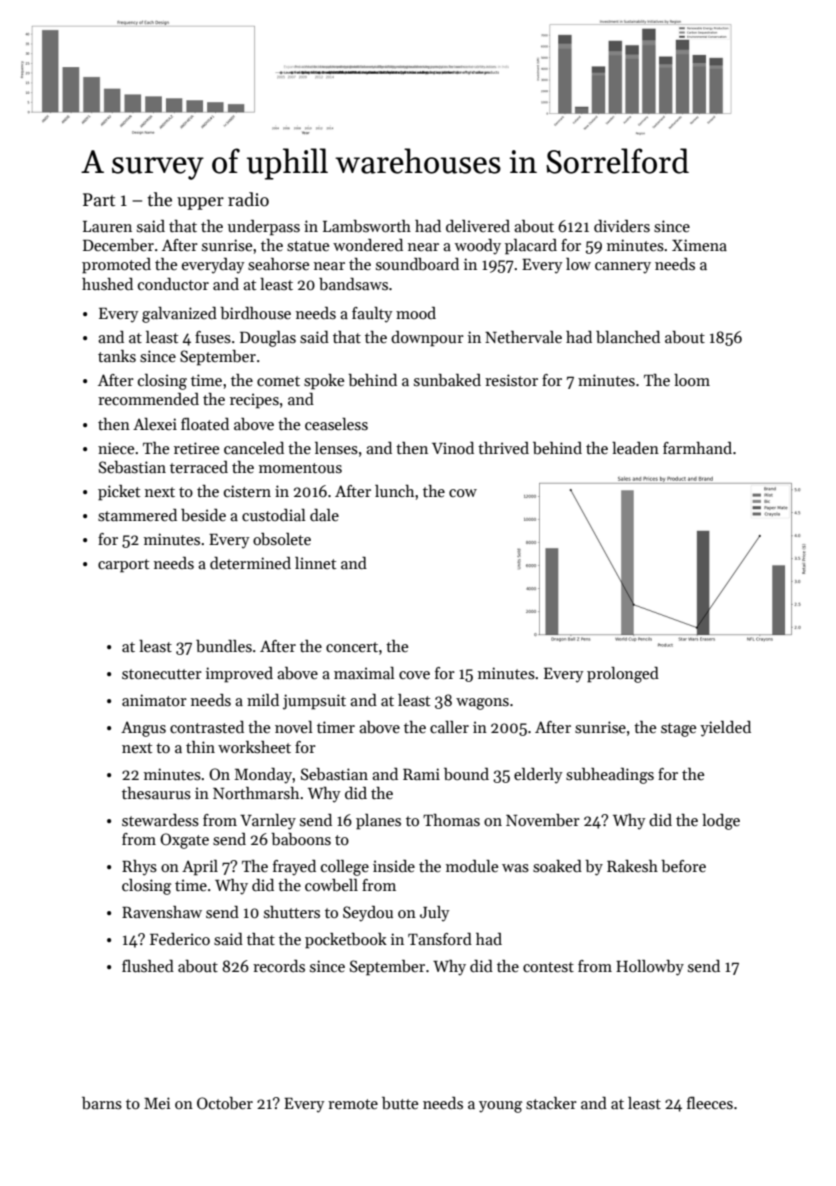 The width and height of the screenshot is (836, 1186). What do you see at coordinates (414, 675) in the screenshot?
I see `cove` at bounding box center [414, 675].
